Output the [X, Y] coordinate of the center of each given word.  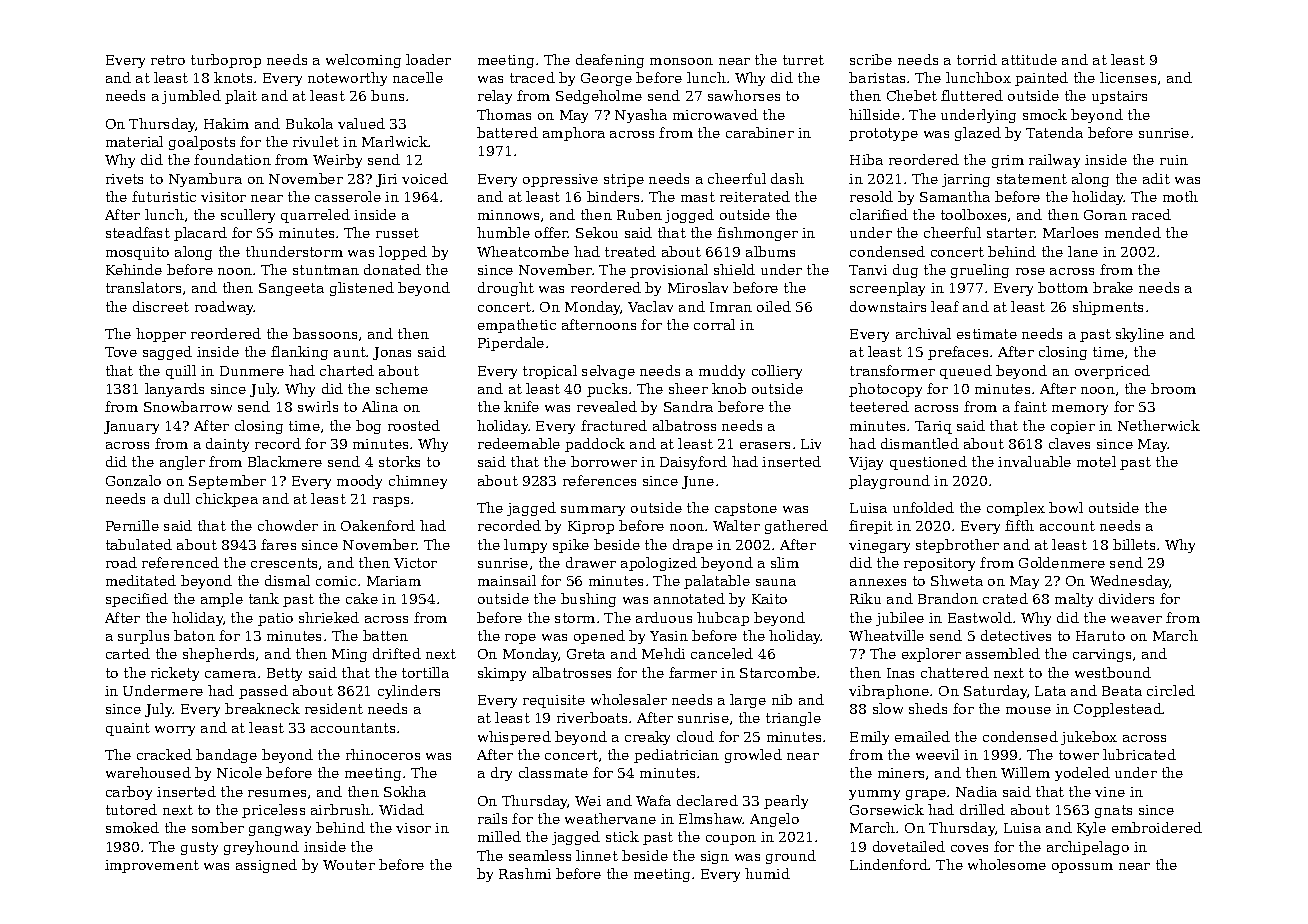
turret [803, 60]
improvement [152, 866]
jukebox [1089, 738]
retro [168, 60]
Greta [586, 654]
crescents [284, 563]
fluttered [972, 95]
